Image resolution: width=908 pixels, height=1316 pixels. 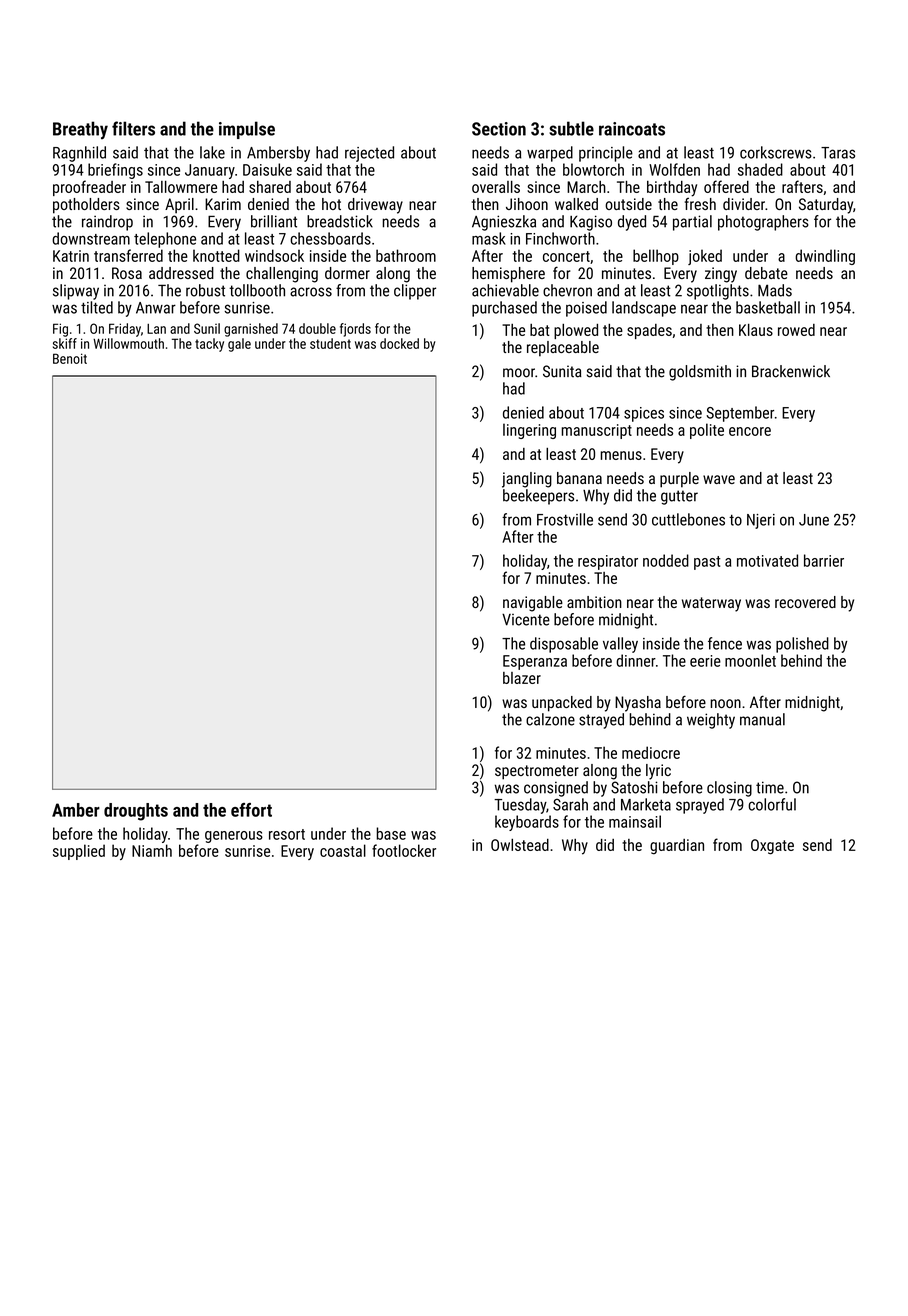 What do you see at coordinates (499, 129) in the image?
I see `Section` at bounding box center [499, 129].
